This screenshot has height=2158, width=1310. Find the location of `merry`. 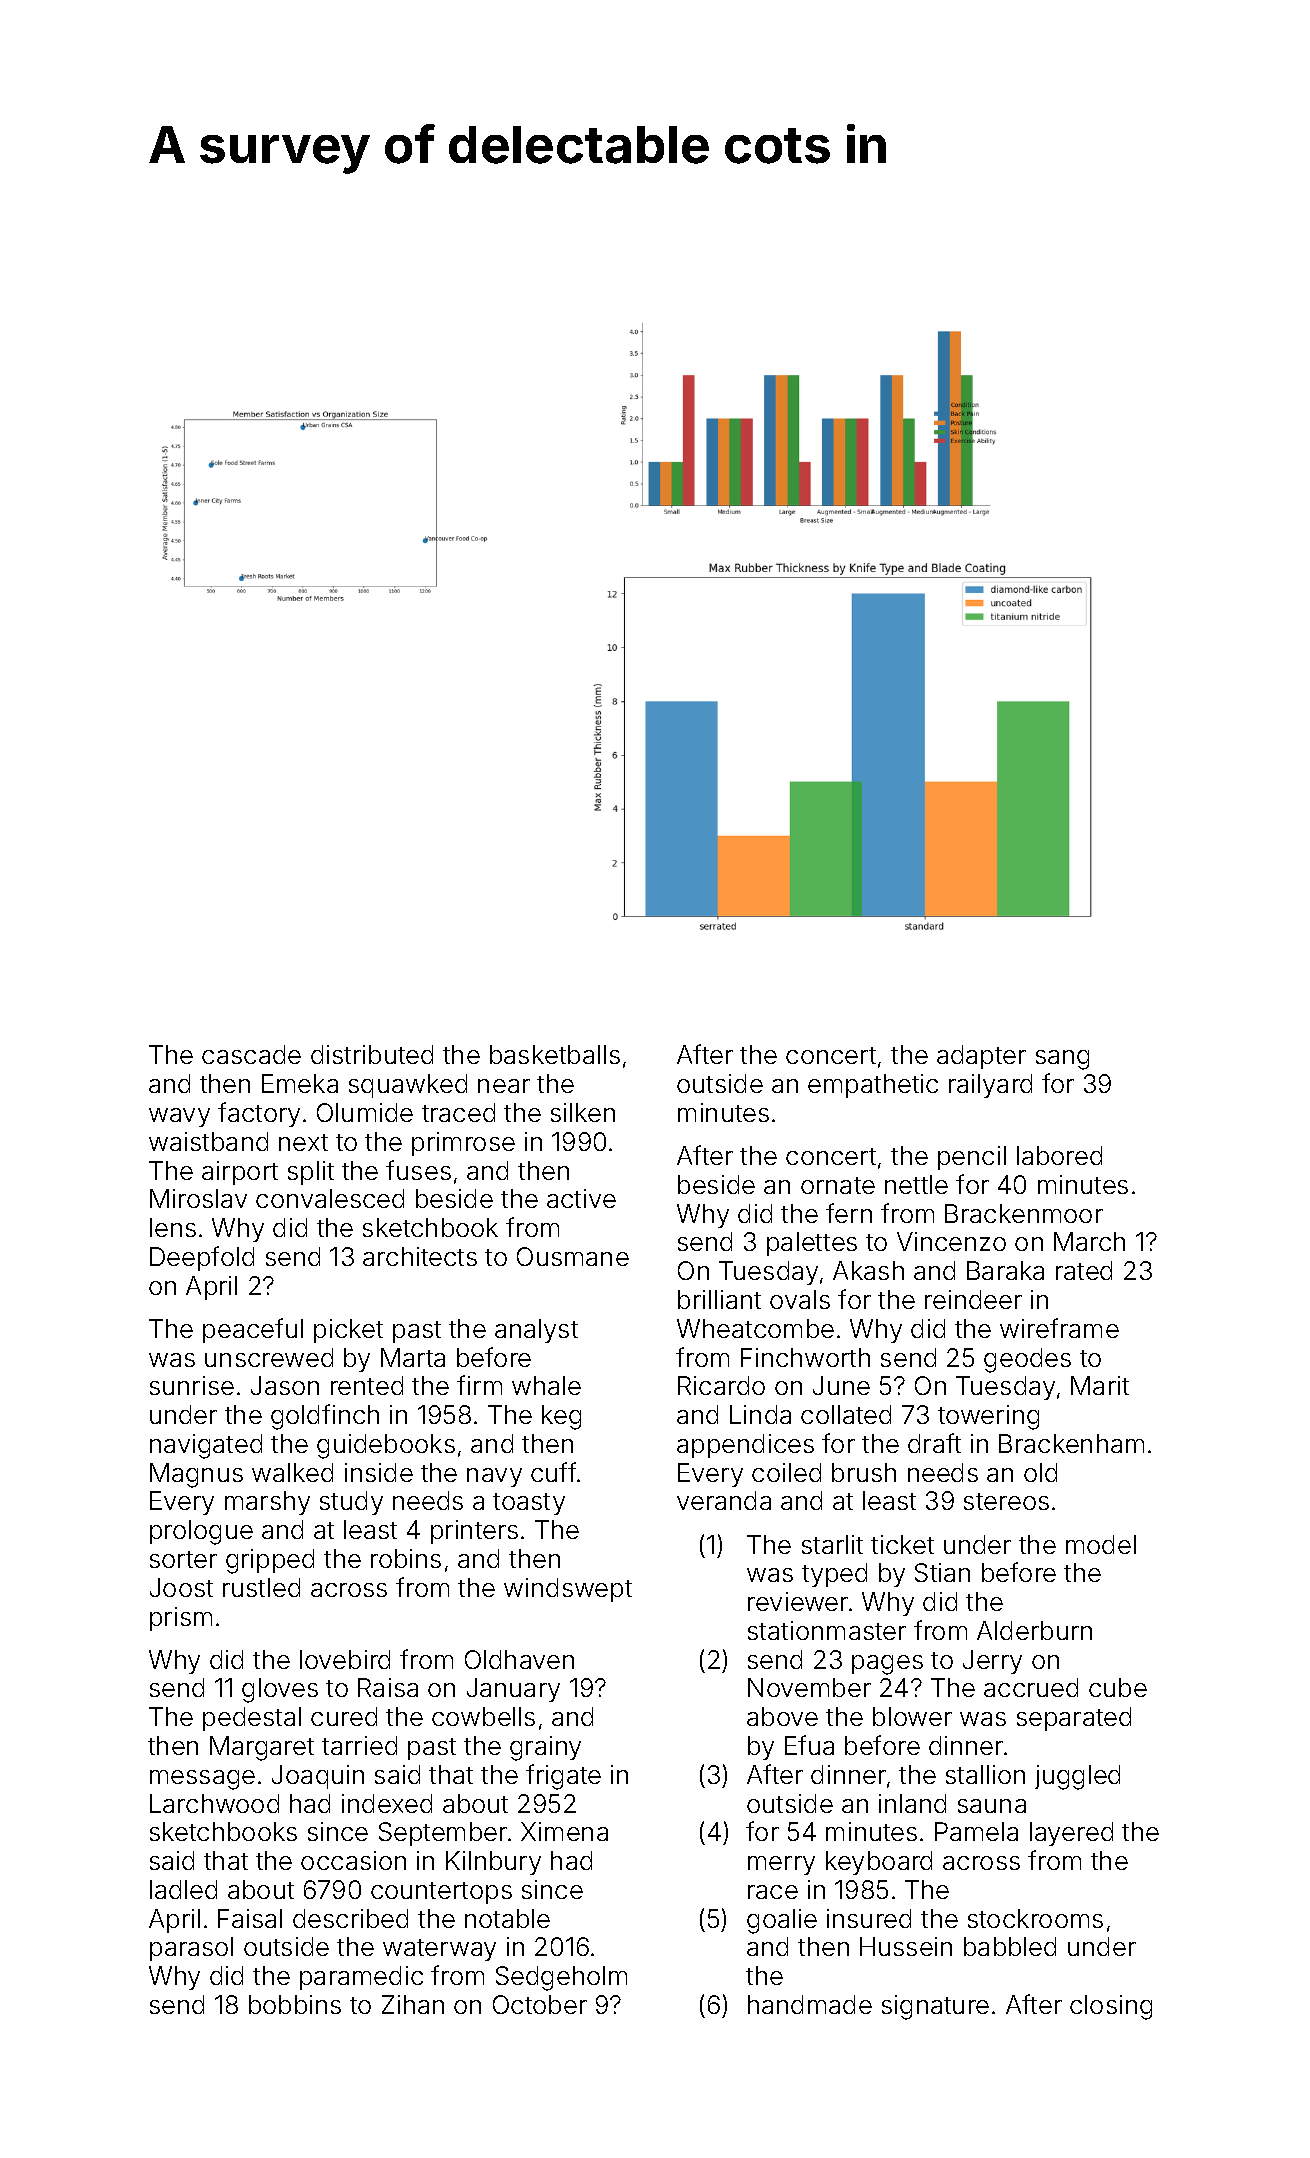

merry is located at coordinates (781, 1865).
